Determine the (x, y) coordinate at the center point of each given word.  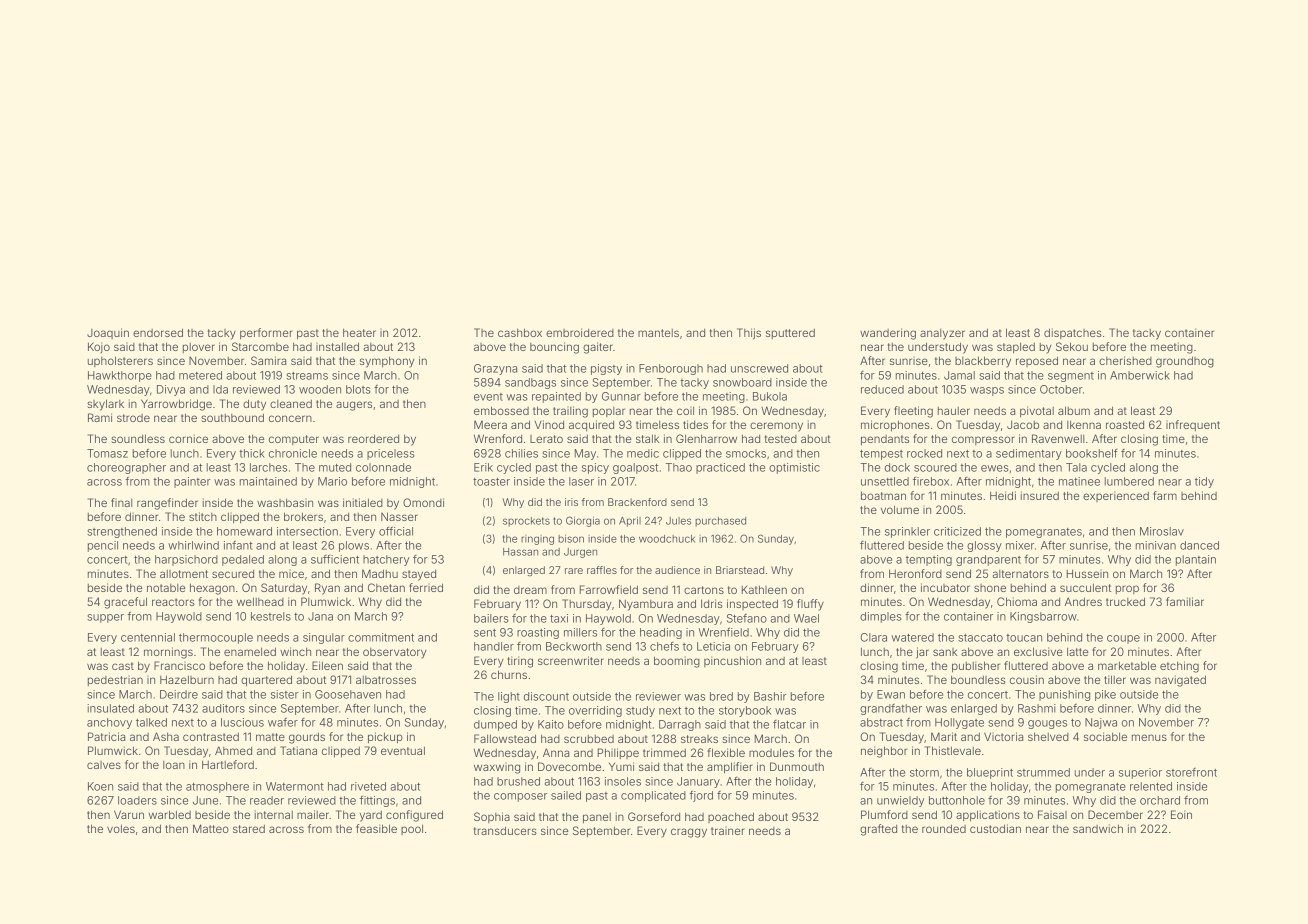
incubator (945, 587)
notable (166, 588)
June (205, 800)
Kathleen (764, 589)
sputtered (790, 333)
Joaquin (108, 333)
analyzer (942, 334)
